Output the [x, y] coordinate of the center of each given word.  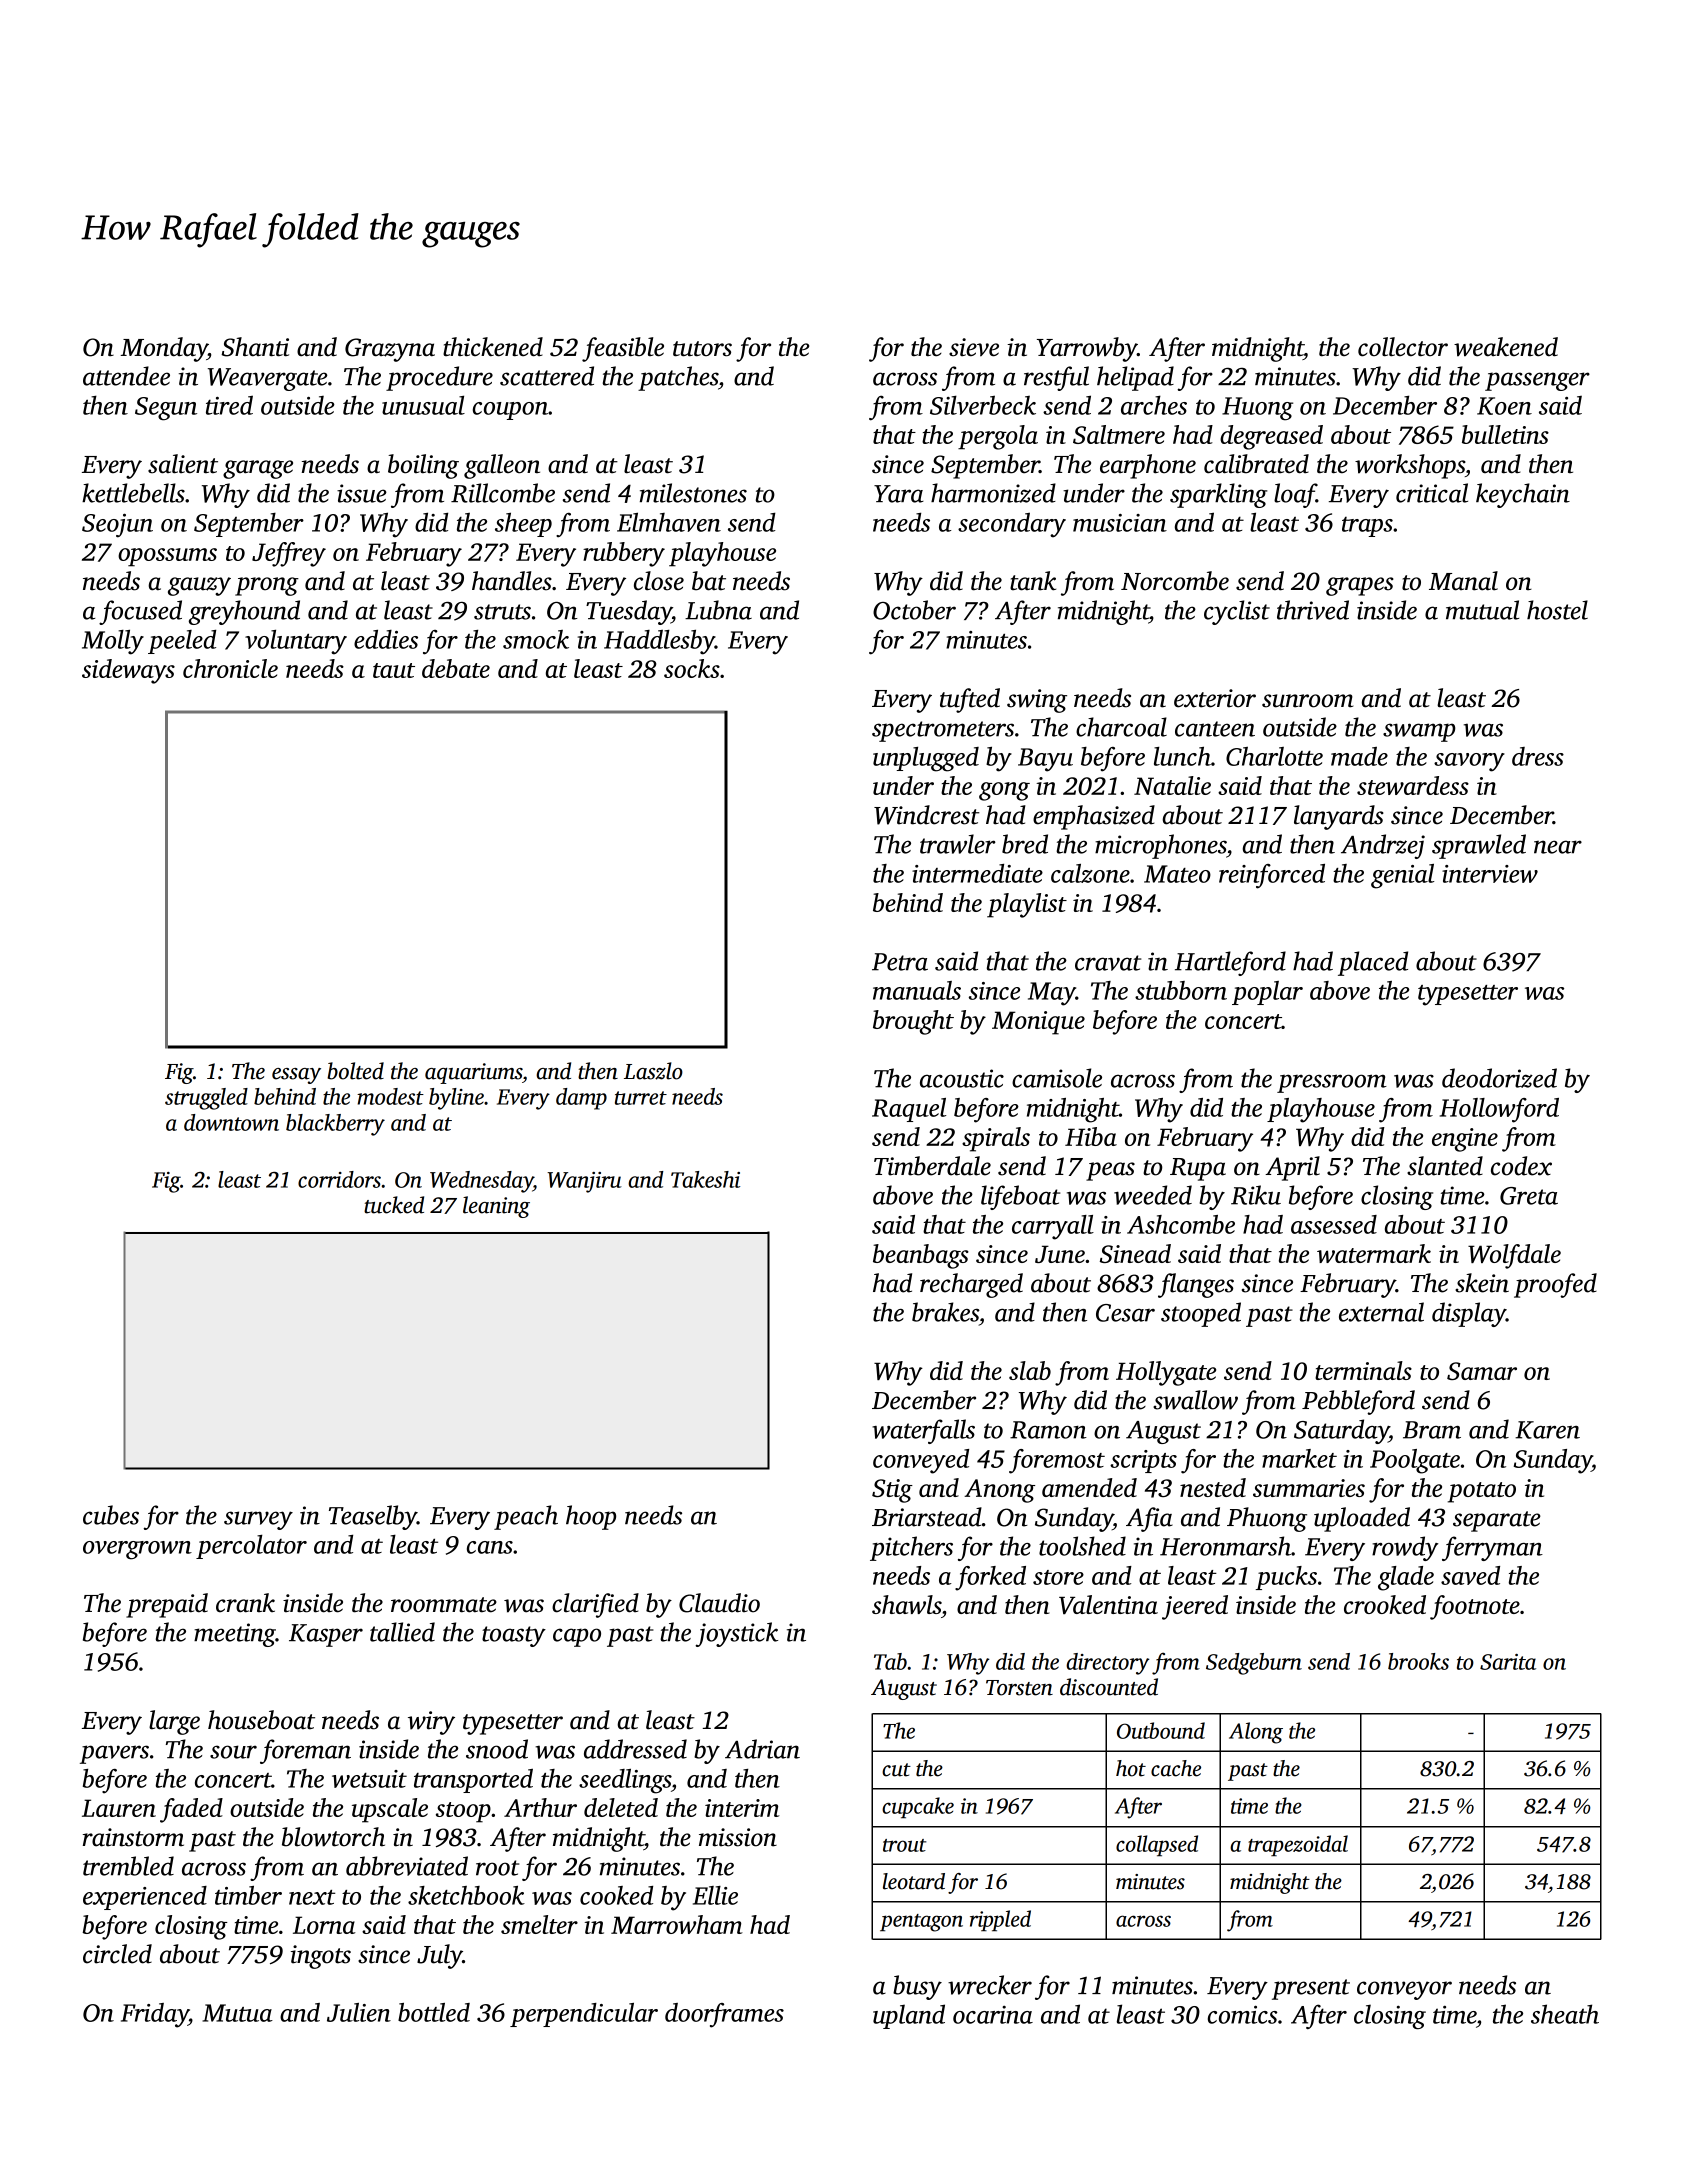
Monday [164, 349]
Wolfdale [1514, 1256]
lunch [1182, 756]
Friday [155, 2015]
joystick [736, 1634]
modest [390, 1096]
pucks [1286, 1578]
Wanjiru [584, 1182]
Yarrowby [1087, 349]
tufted [970, 700]
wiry [431, 1723]
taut [394, 670]
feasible [623, 349]
